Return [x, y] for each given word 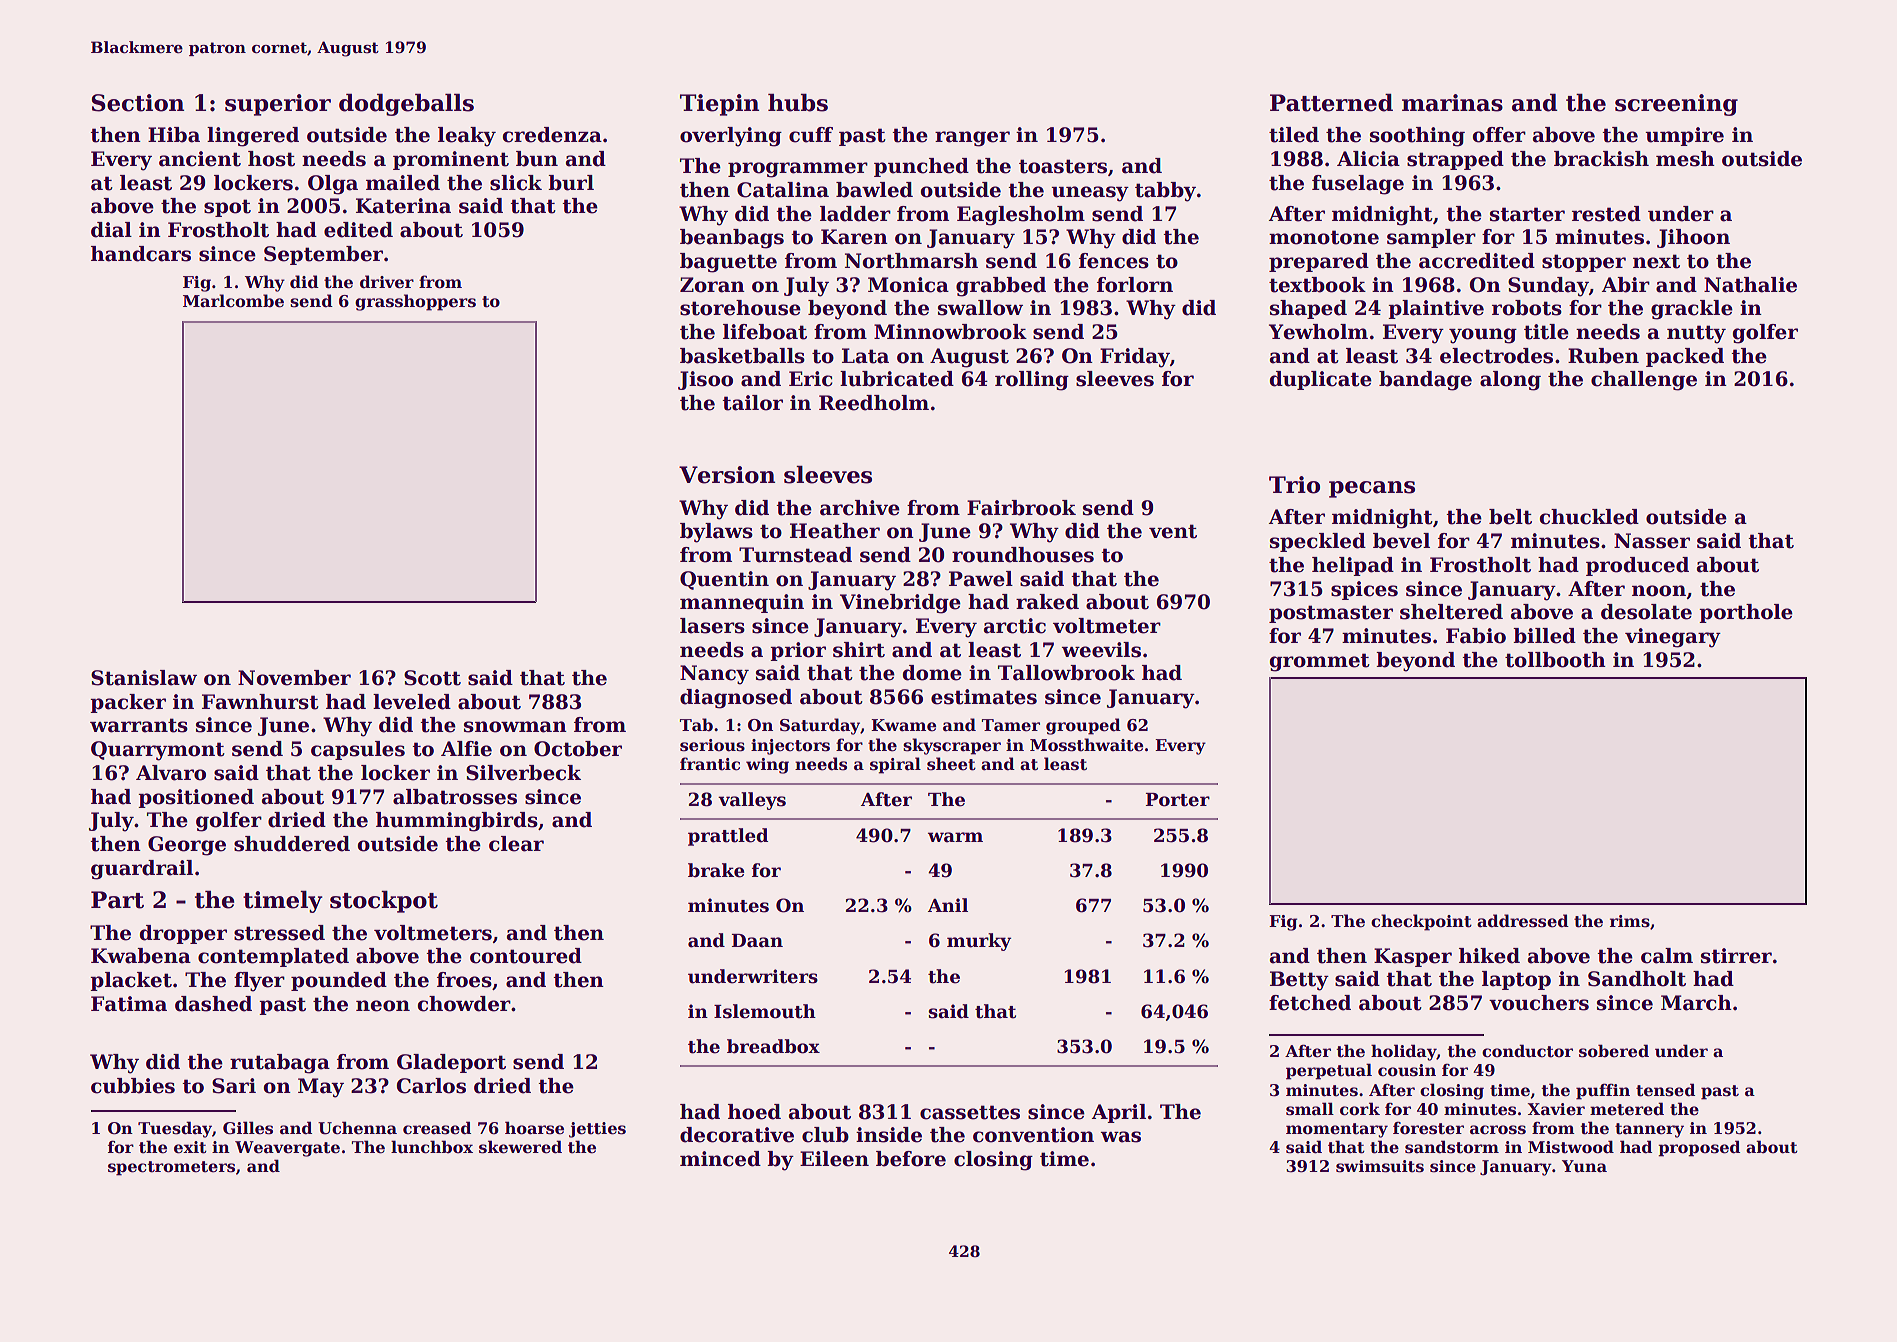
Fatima [129, 1004]
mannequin [742, 603]
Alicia [1368, 159]
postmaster [1331, 614]
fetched [1310, 1003]
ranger [972, 139]
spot [227, 208]
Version [727, 475]
